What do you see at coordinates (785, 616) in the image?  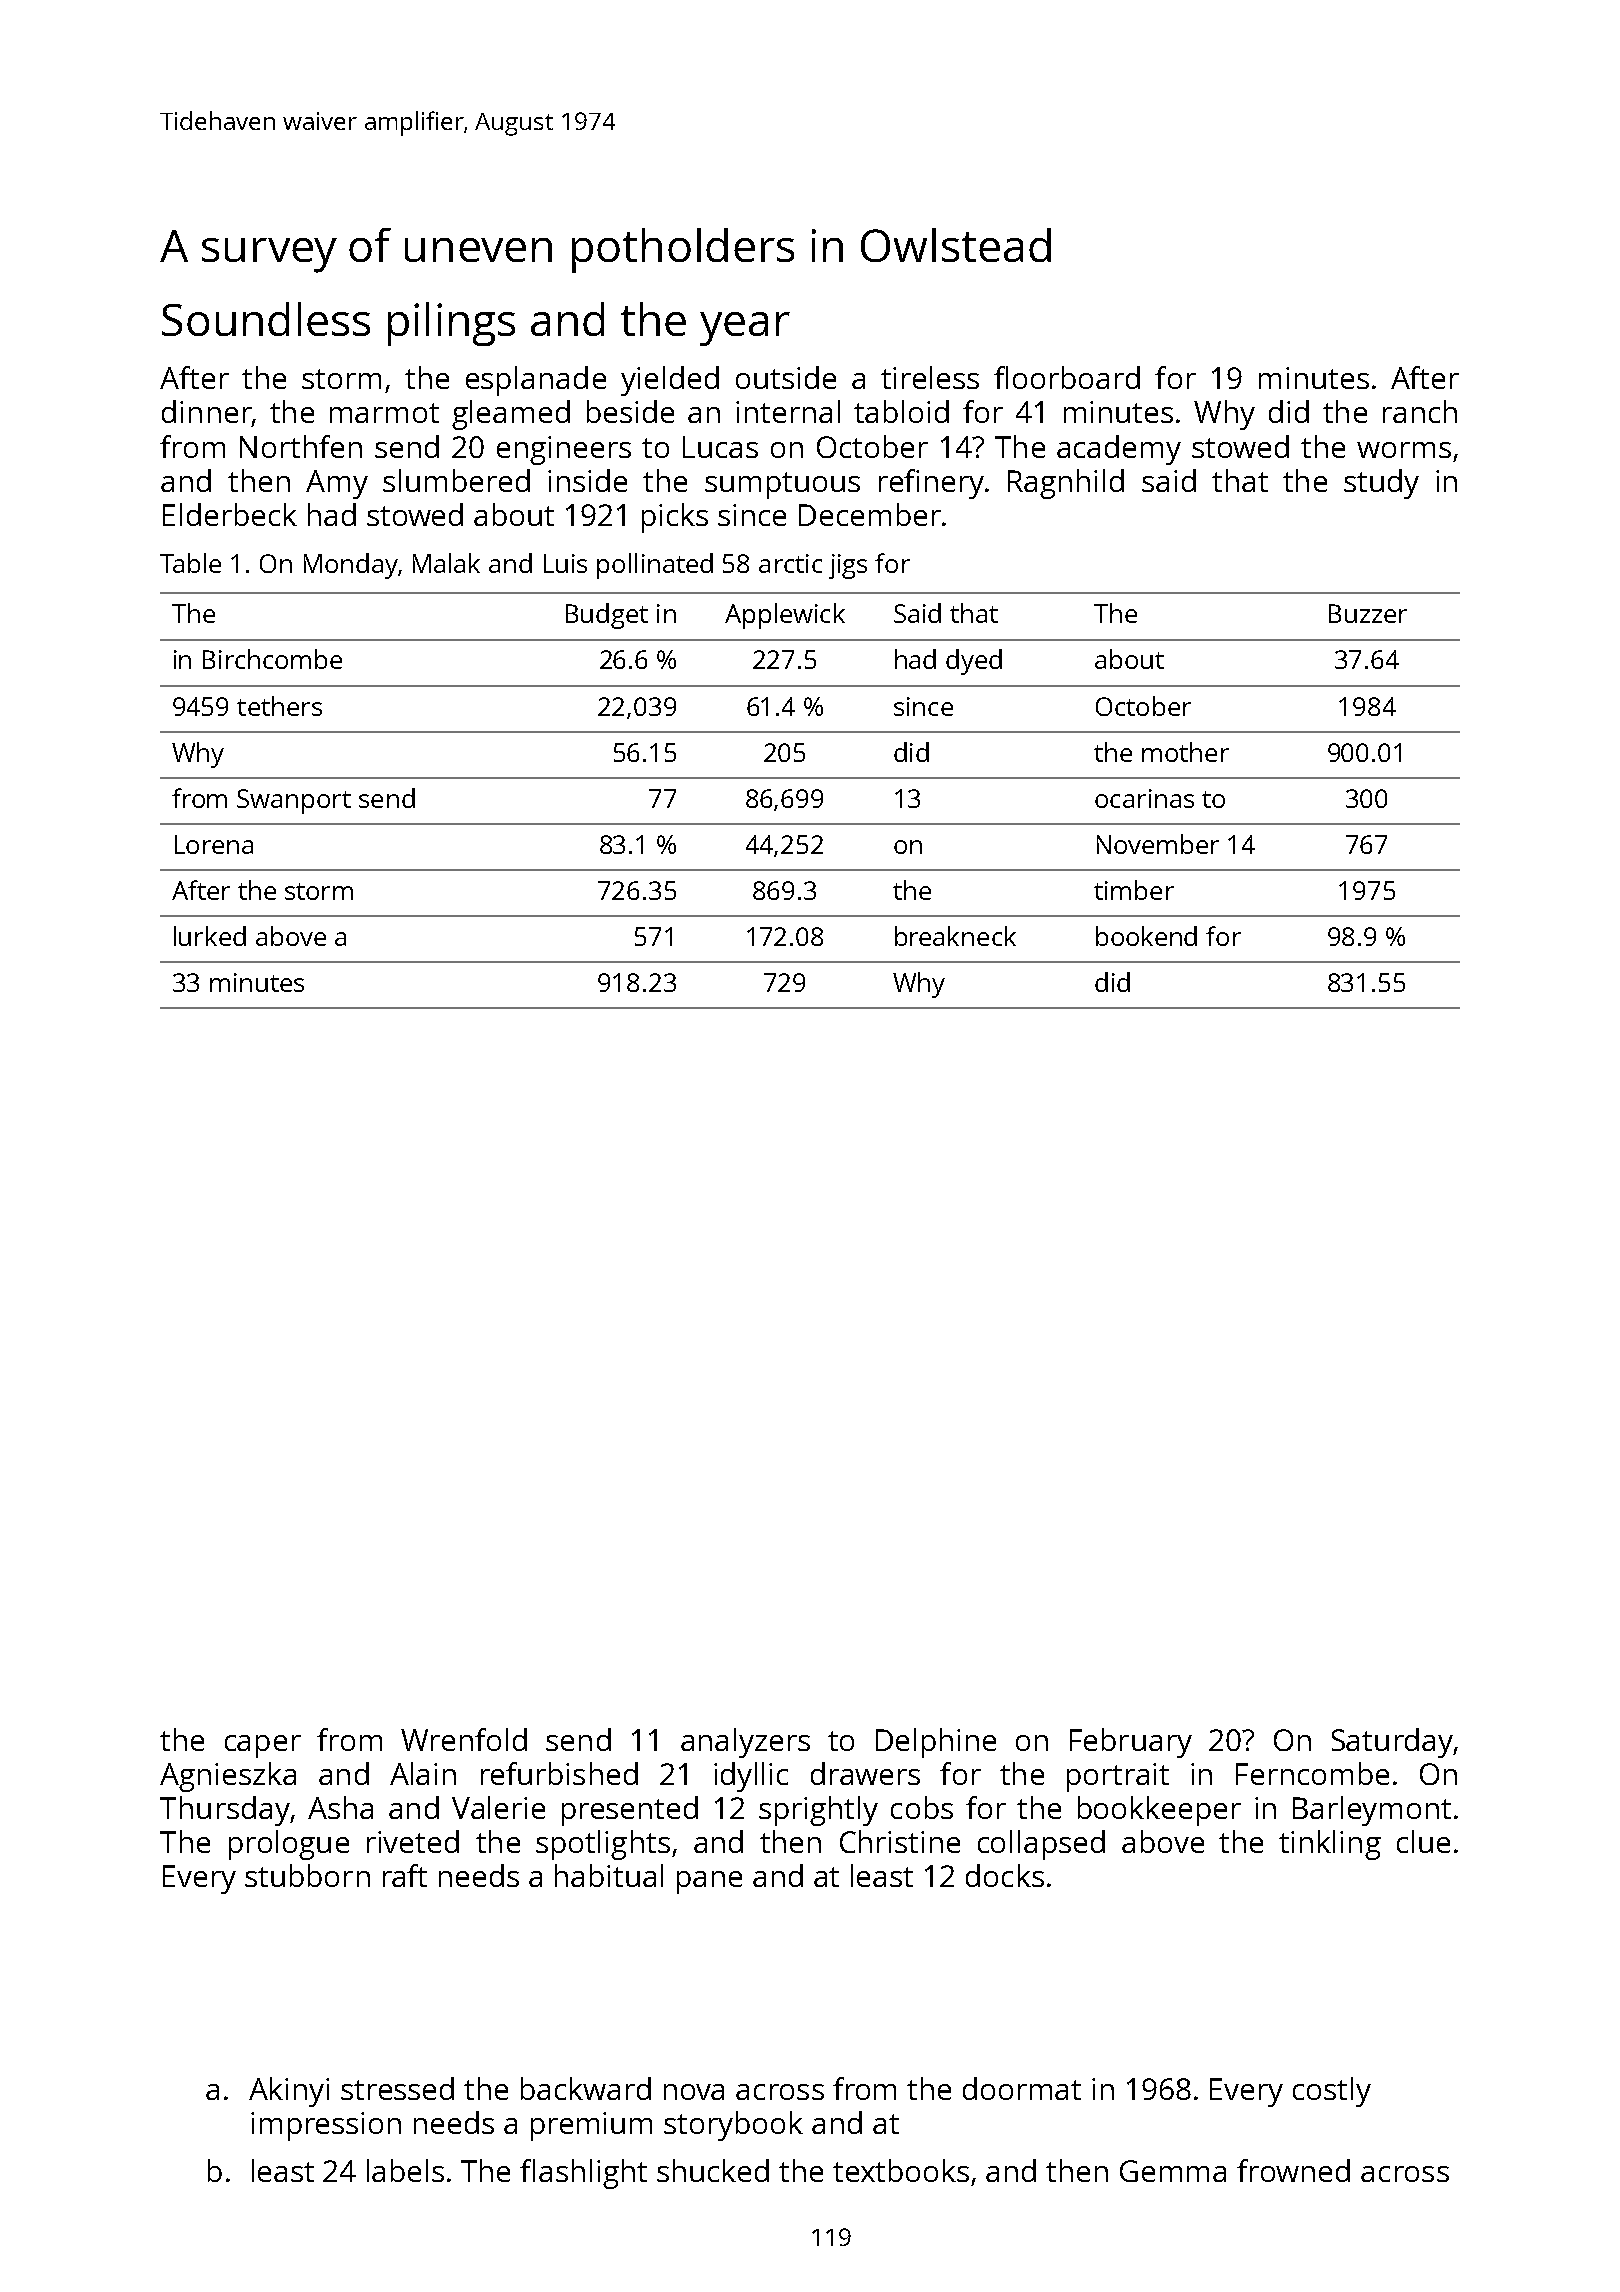 I see `Applewick` at bounding box center [785, 616].
